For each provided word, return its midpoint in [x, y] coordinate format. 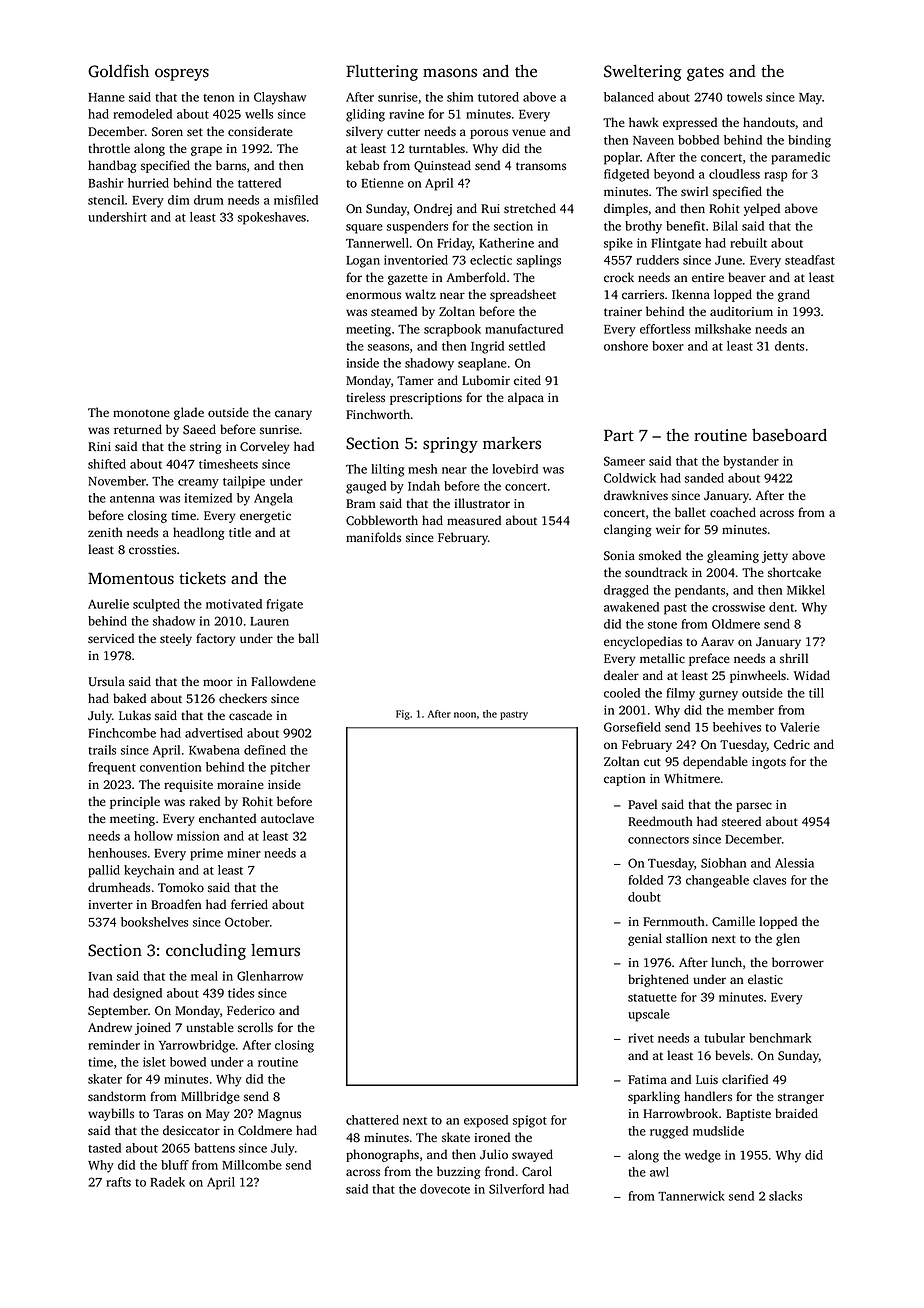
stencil [106, 200]
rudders [657, 260]
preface [709, 659]
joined [153, 1028]
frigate [284, 605]
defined [265, 750]
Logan [363, 262]
